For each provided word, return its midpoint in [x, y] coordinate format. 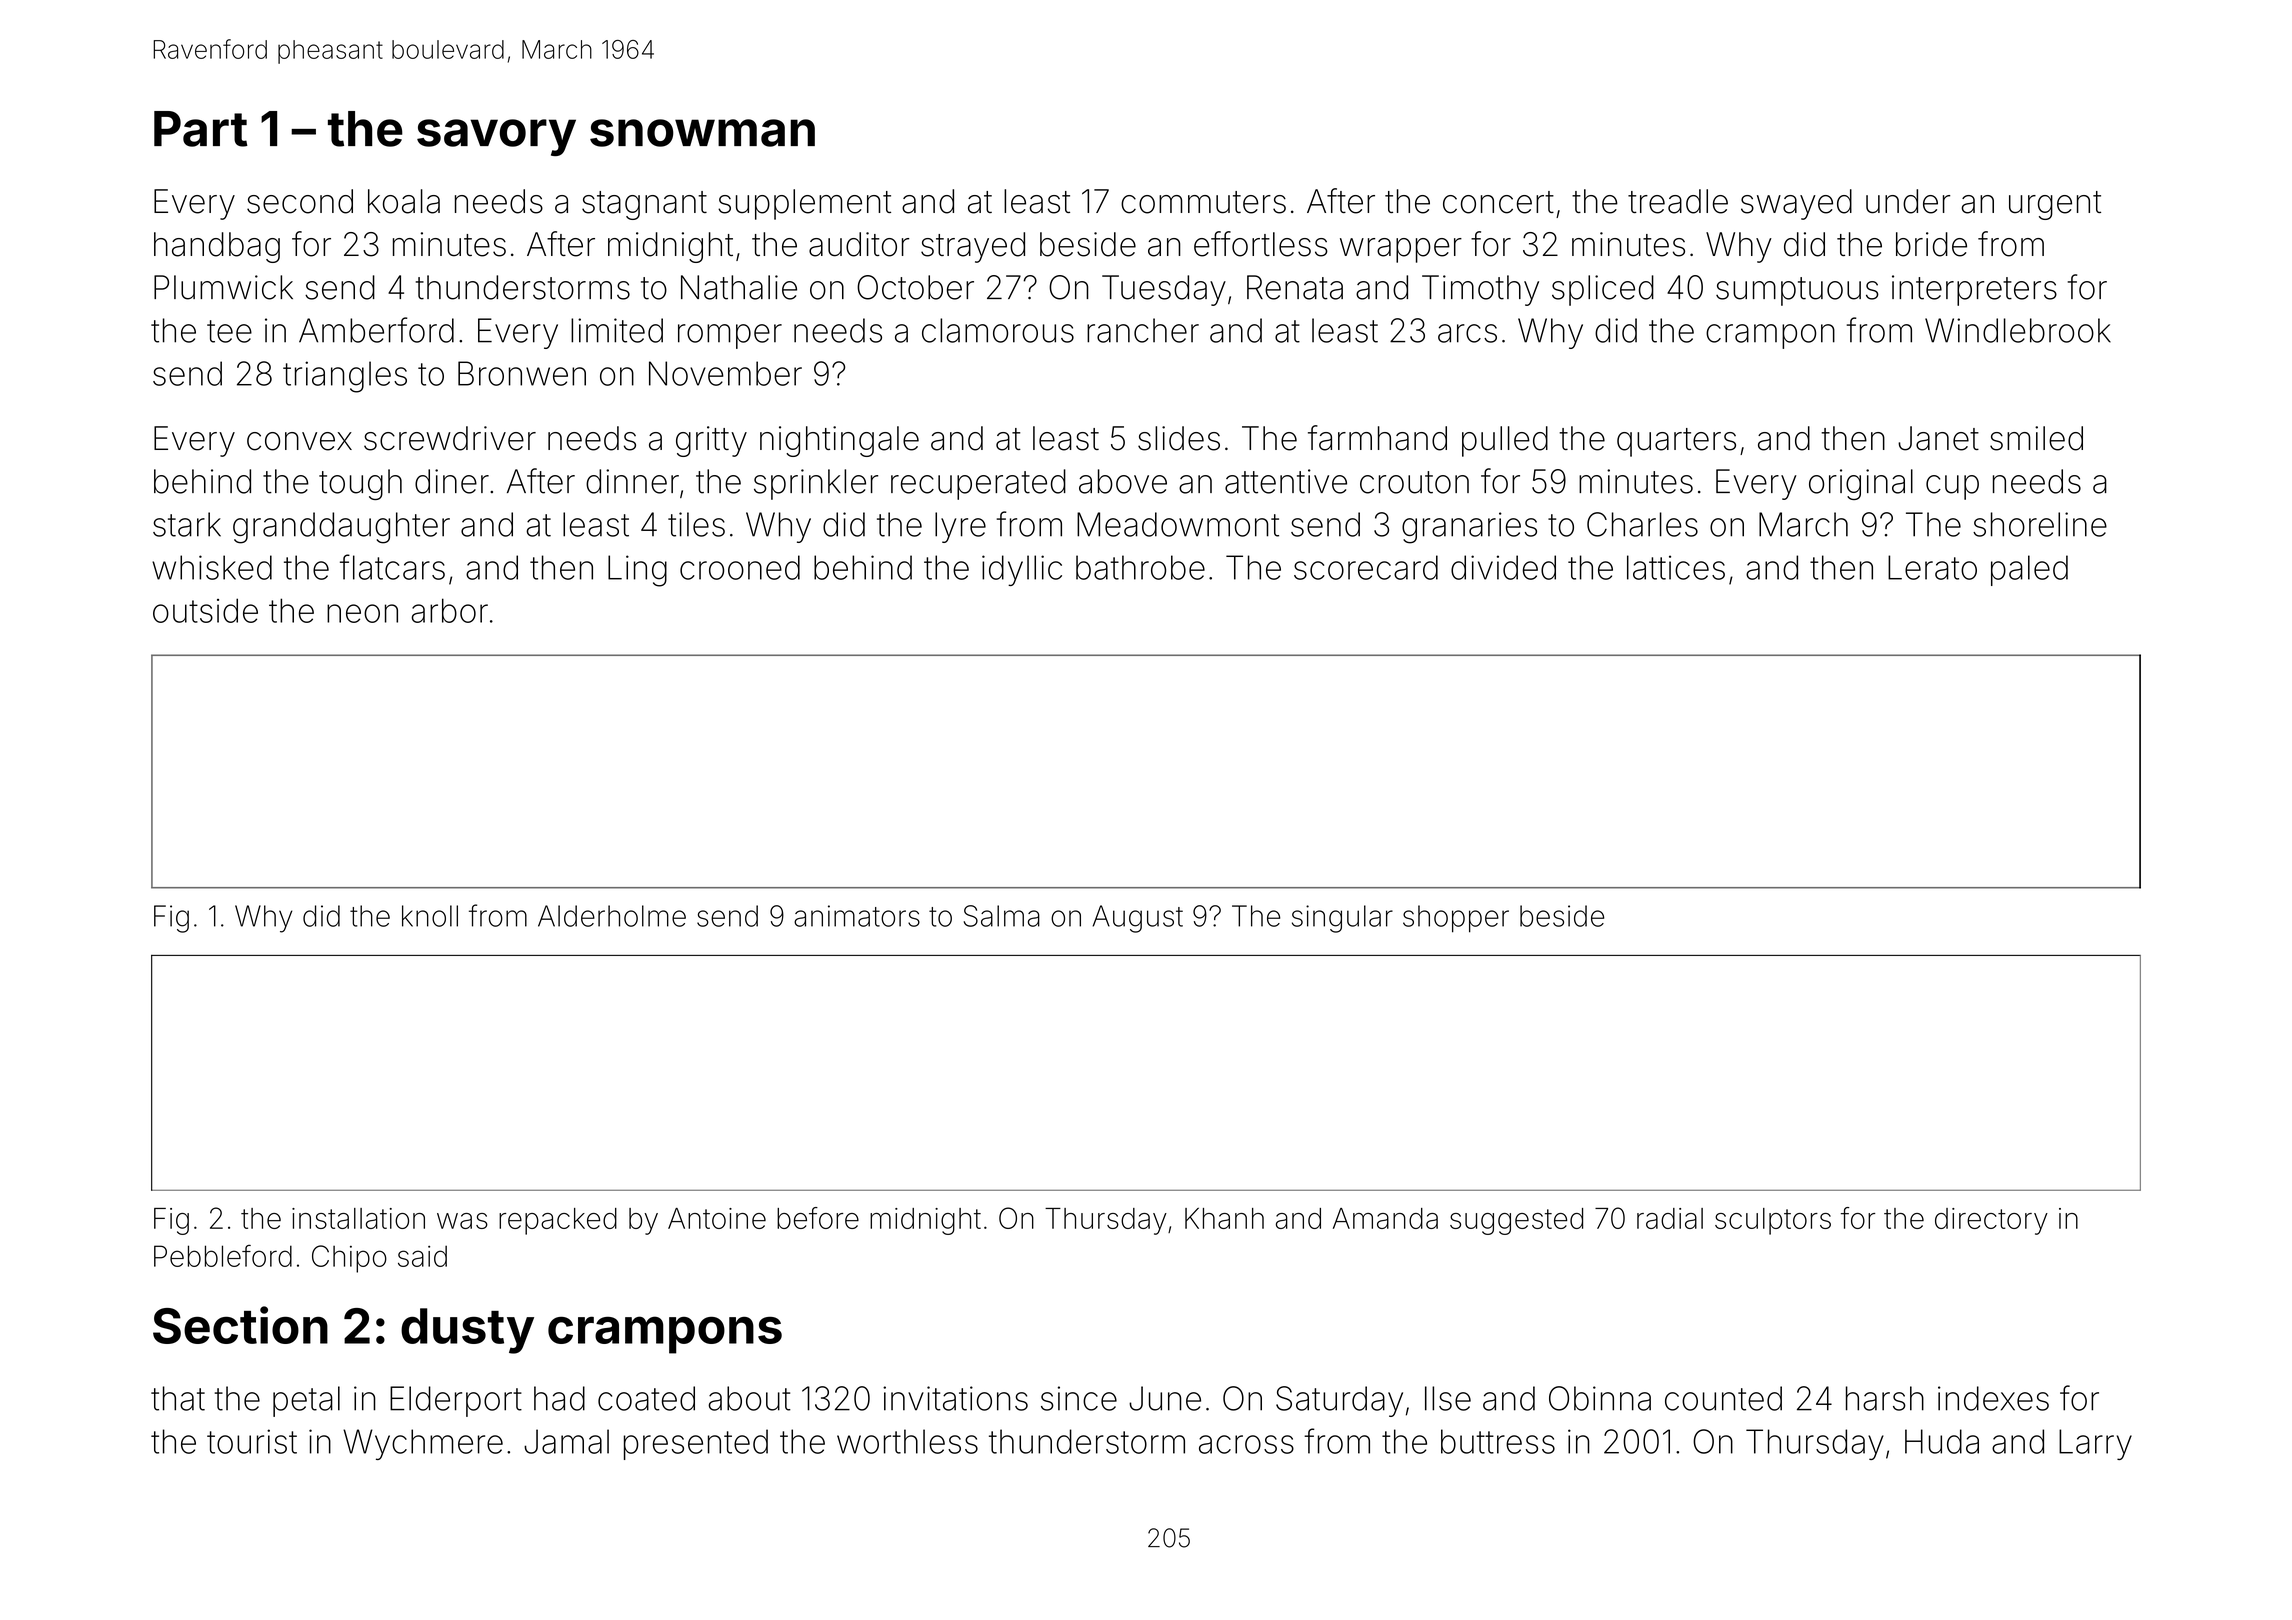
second [300, 201]
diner [452, 481]
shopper [1456, 919]
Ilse [1448, 1398]
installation [358, 1218]
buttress [1498, 1441]
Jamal [566, 1441]
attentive [1286, 481]
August [1137, 919]
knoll [430, 916]
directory [1991, 1221]
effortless [1261, 244]
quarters [1676, 442]
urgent [2055, 205]
